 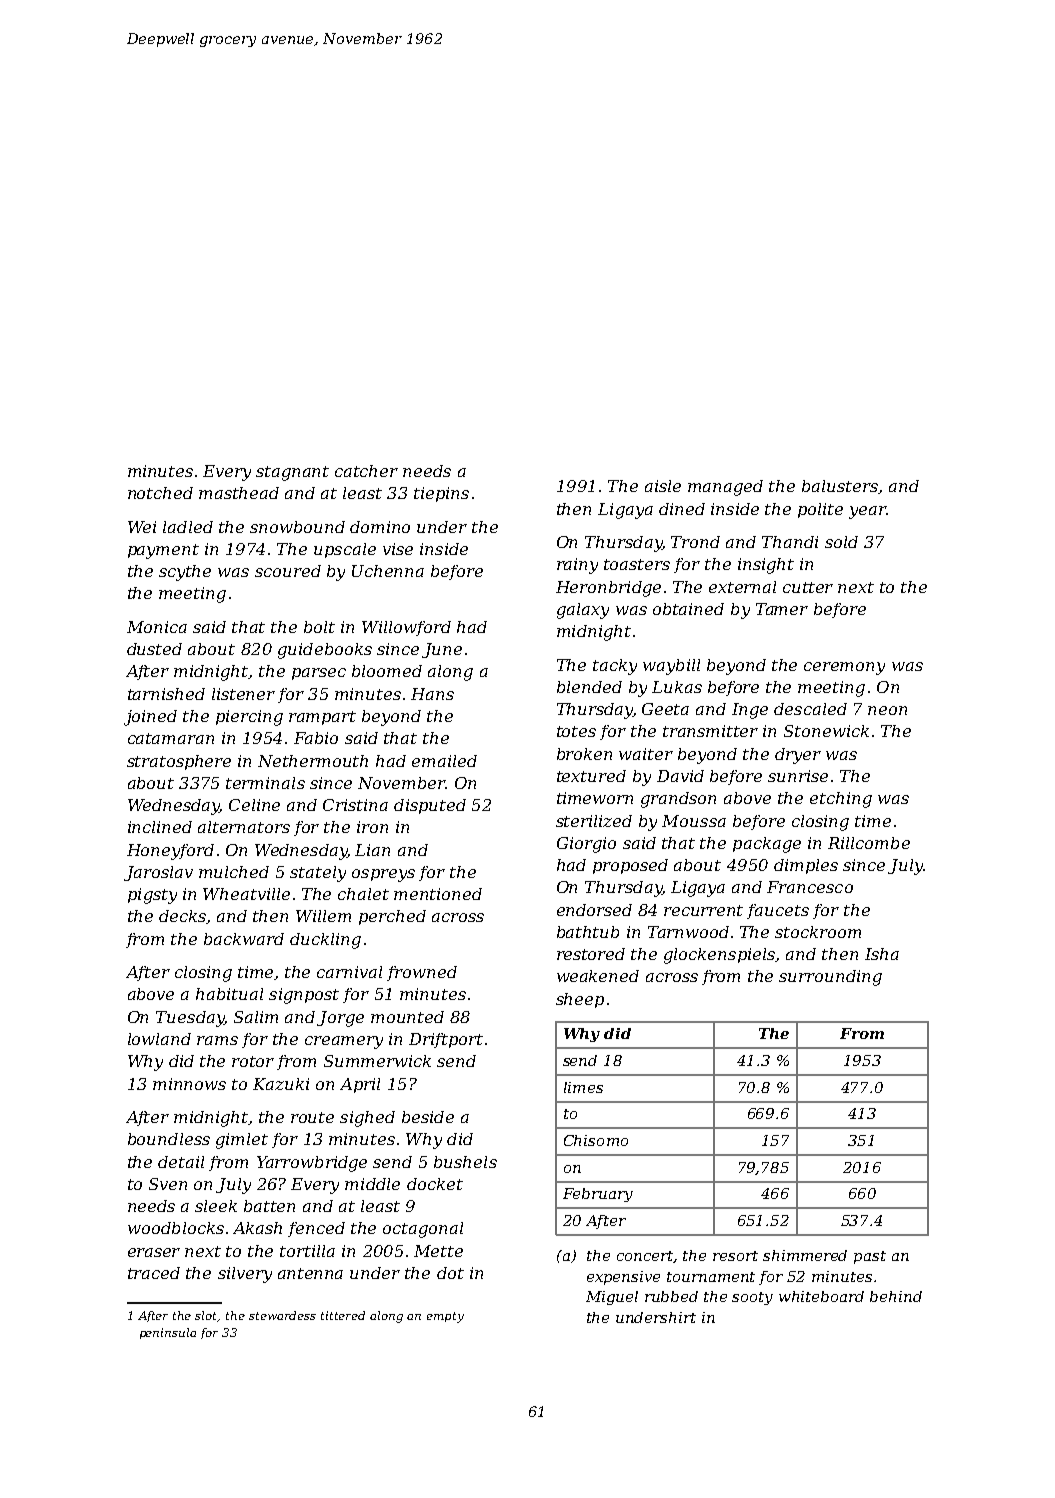 I want to click on scythe, so click(x=185, y=573).
